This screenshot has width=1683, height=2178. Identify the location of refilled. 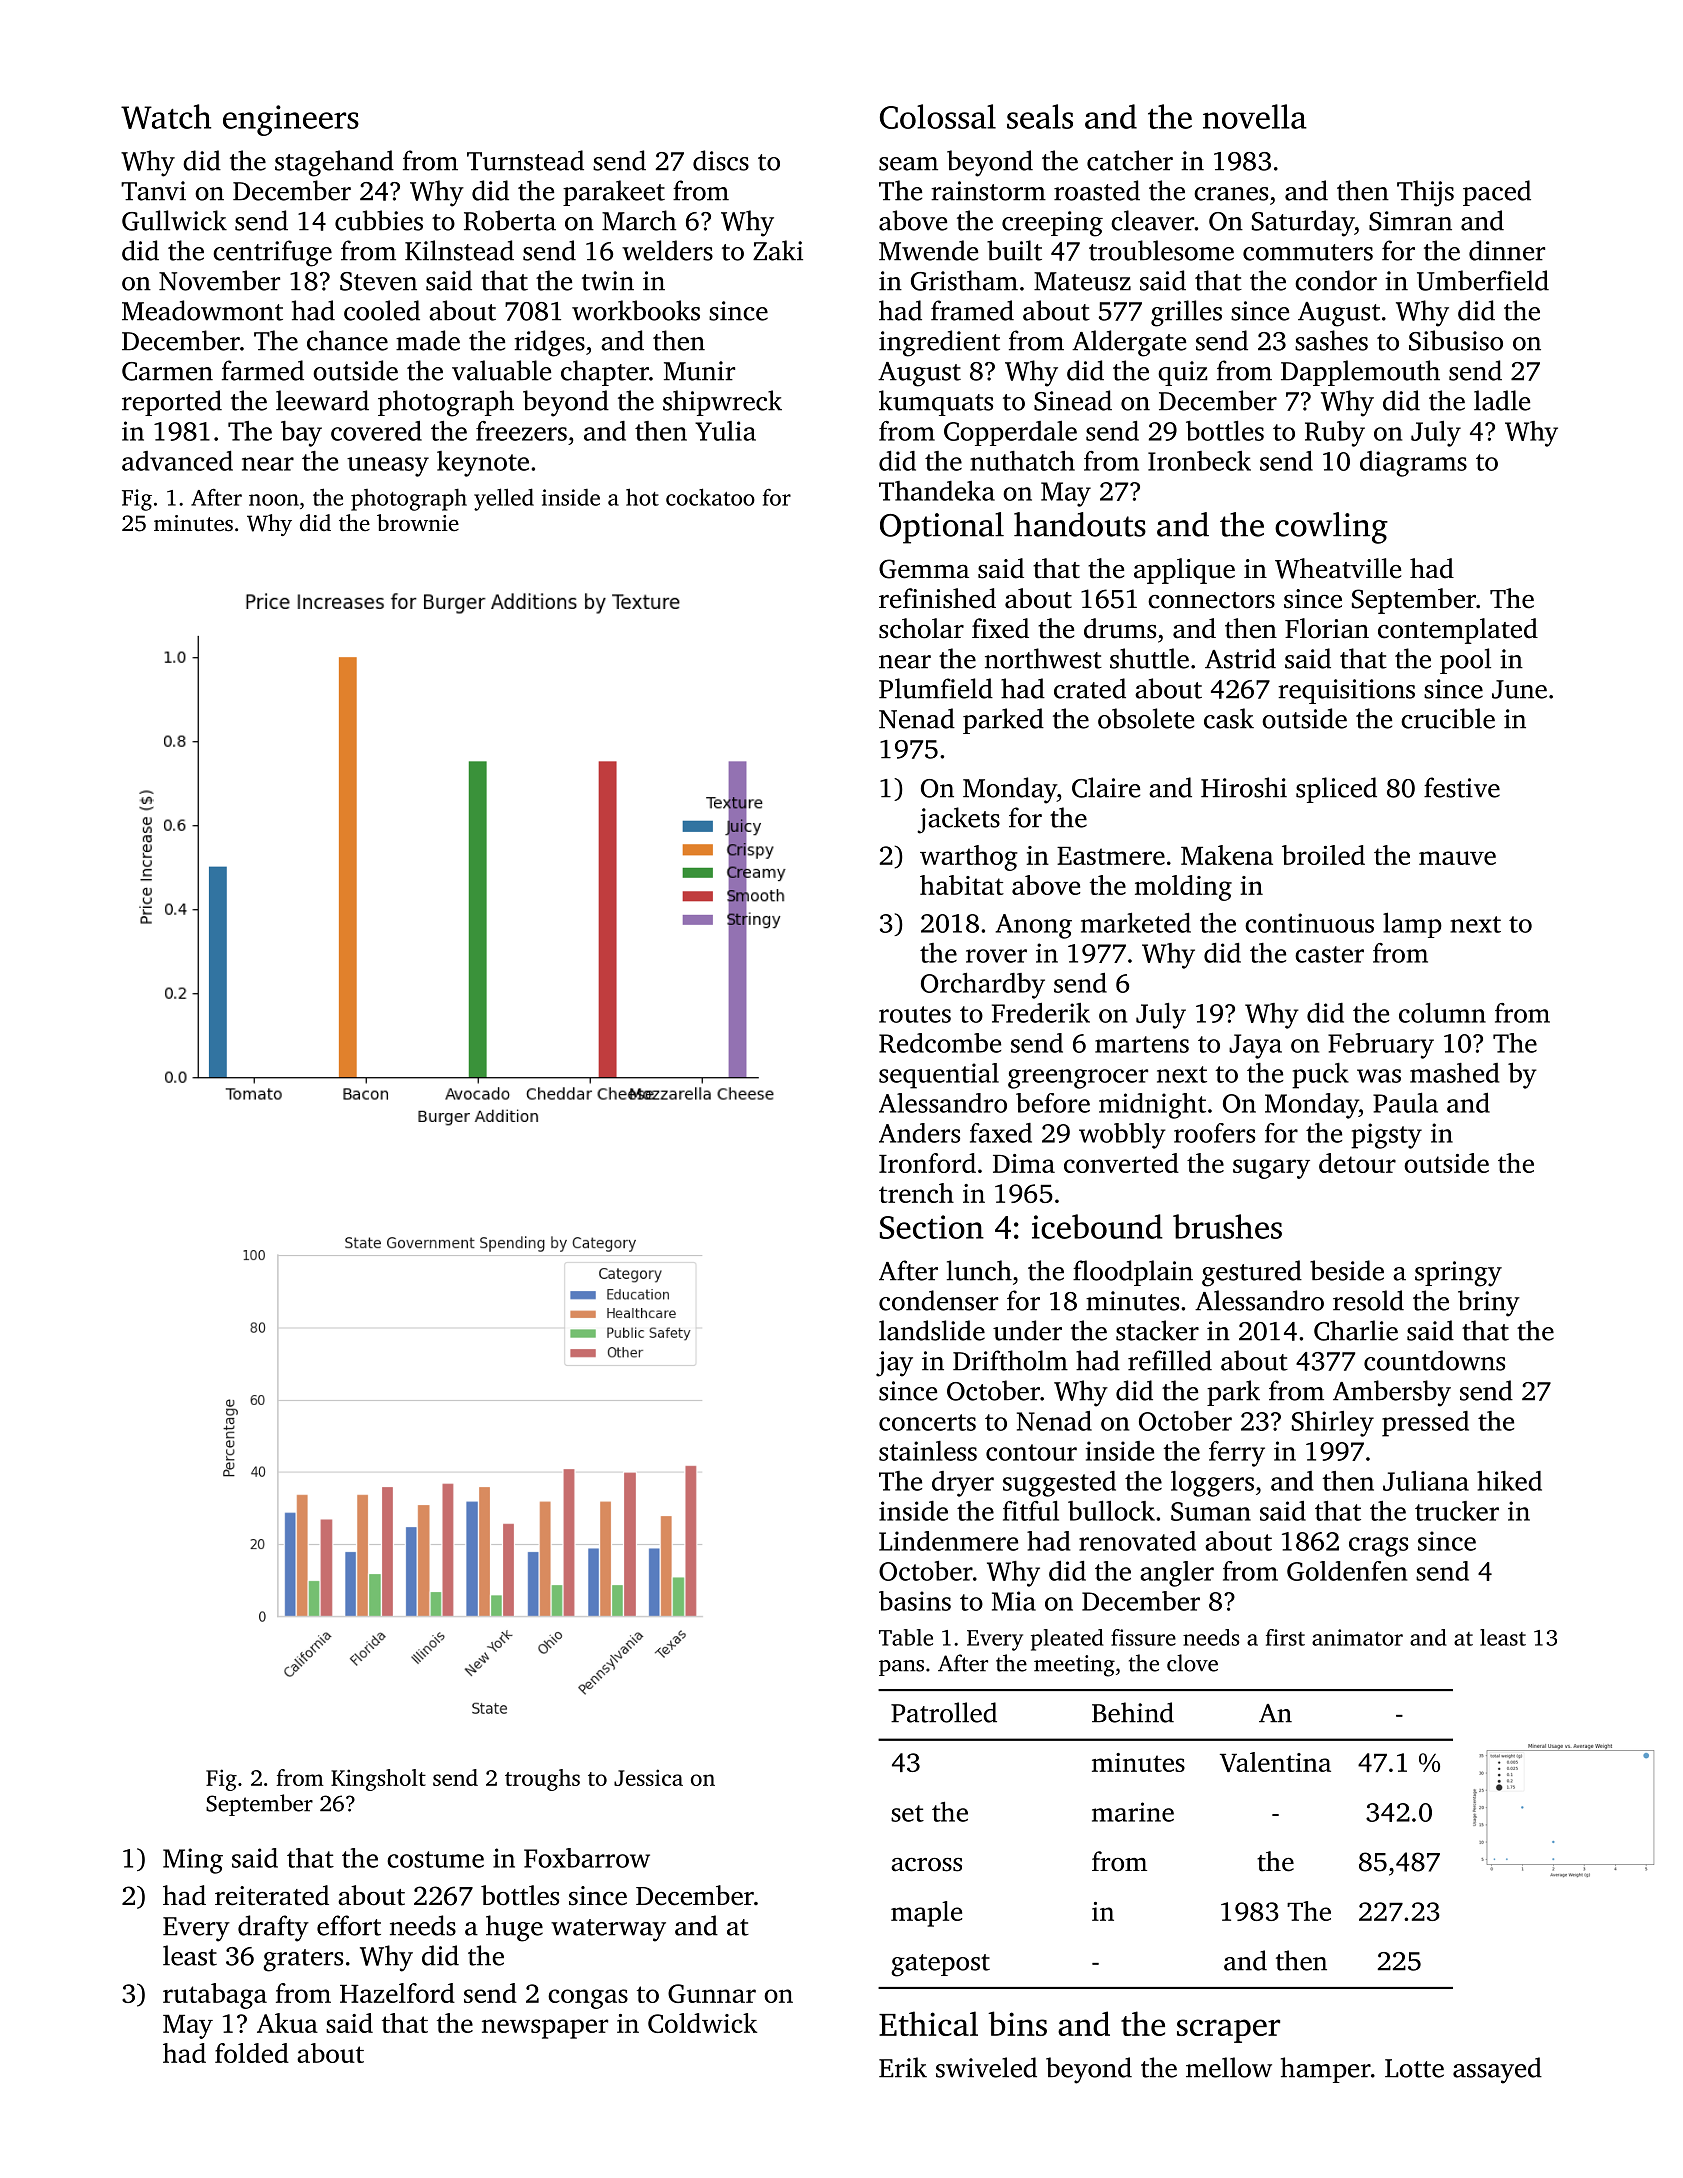
(1170, 1360).
